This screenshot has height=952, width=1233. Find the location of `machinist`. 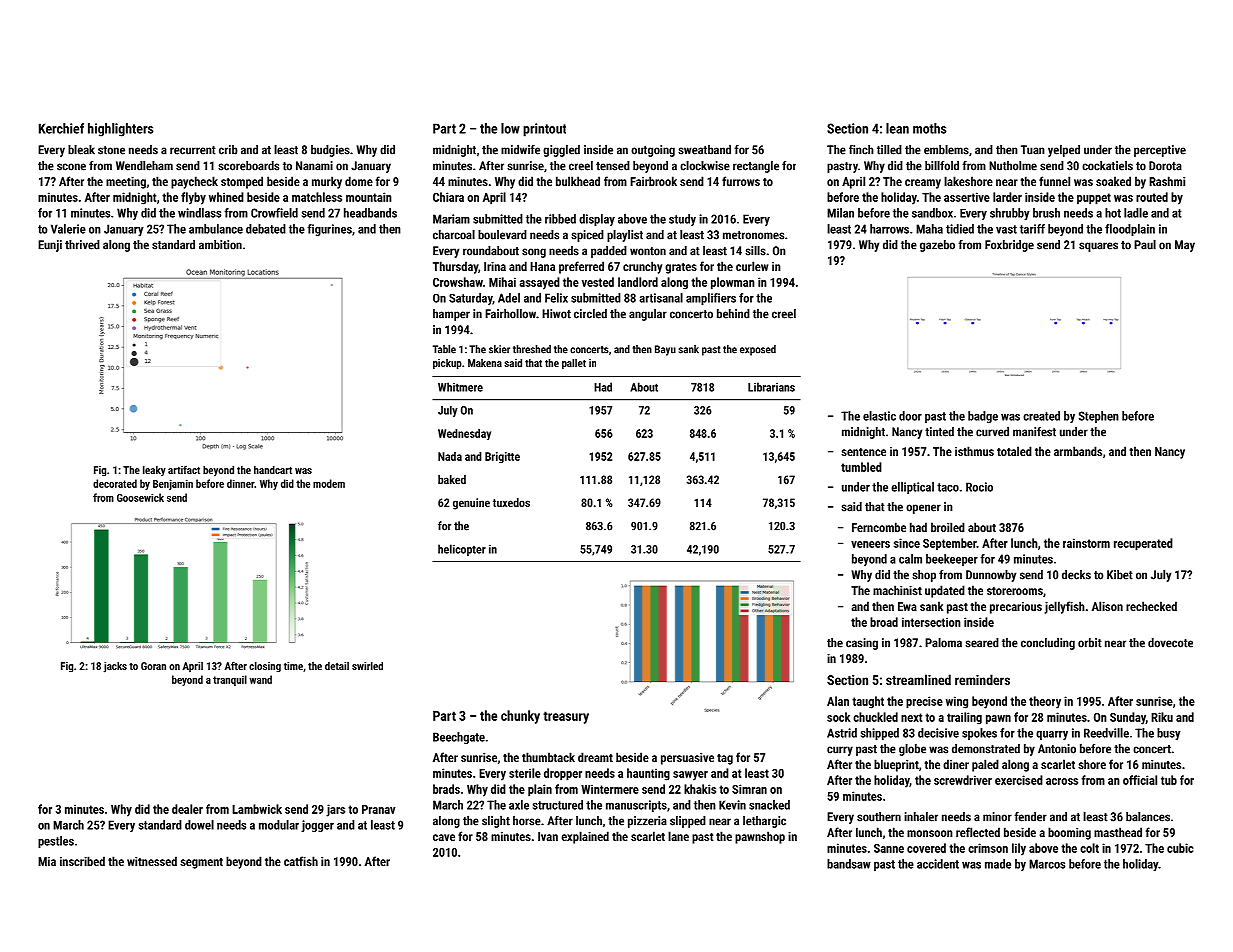

machinist is located at coordinates (897, 590).
